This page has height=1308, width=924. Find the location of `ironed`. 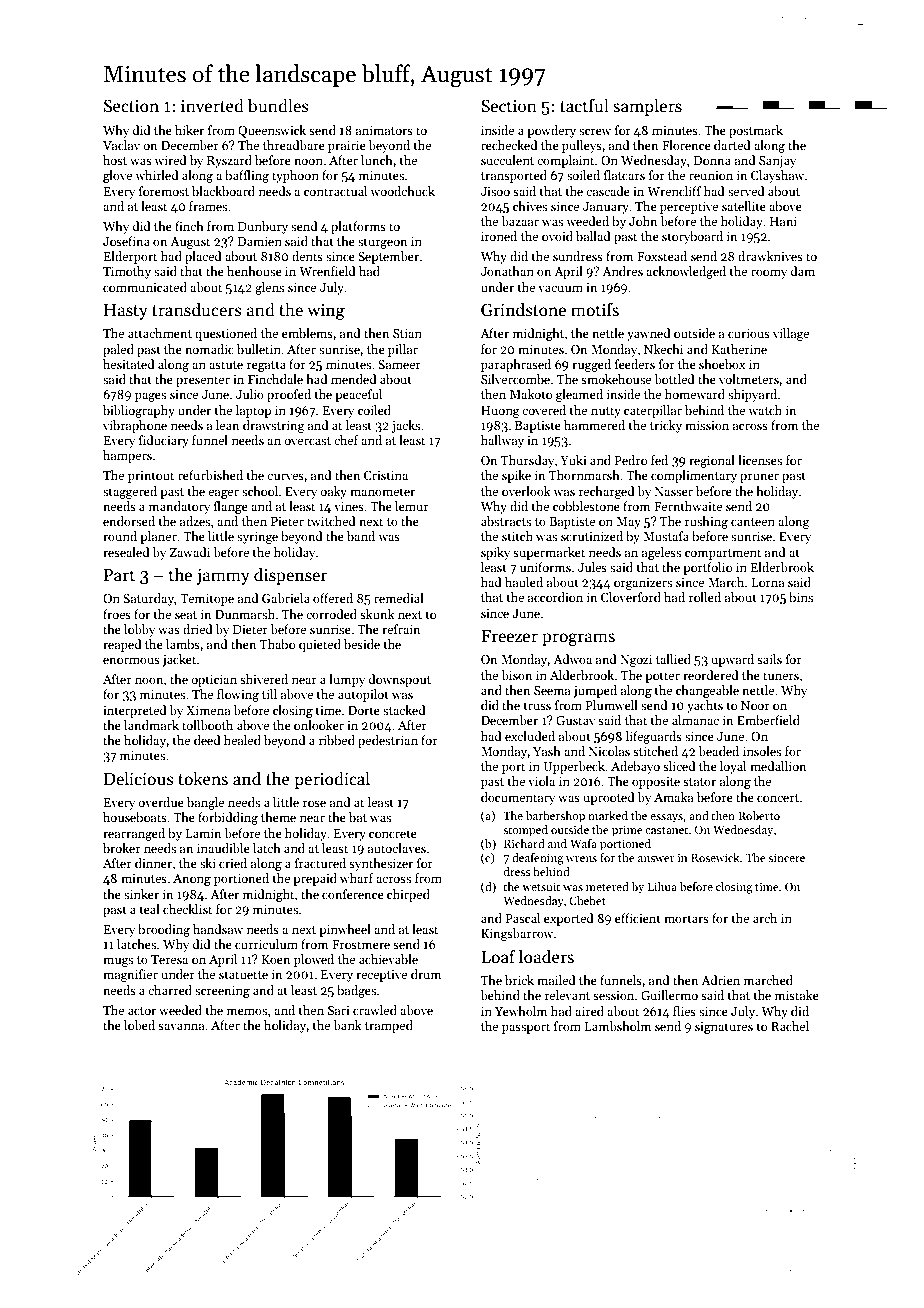

ironed is located at coordinates (499, 236).
